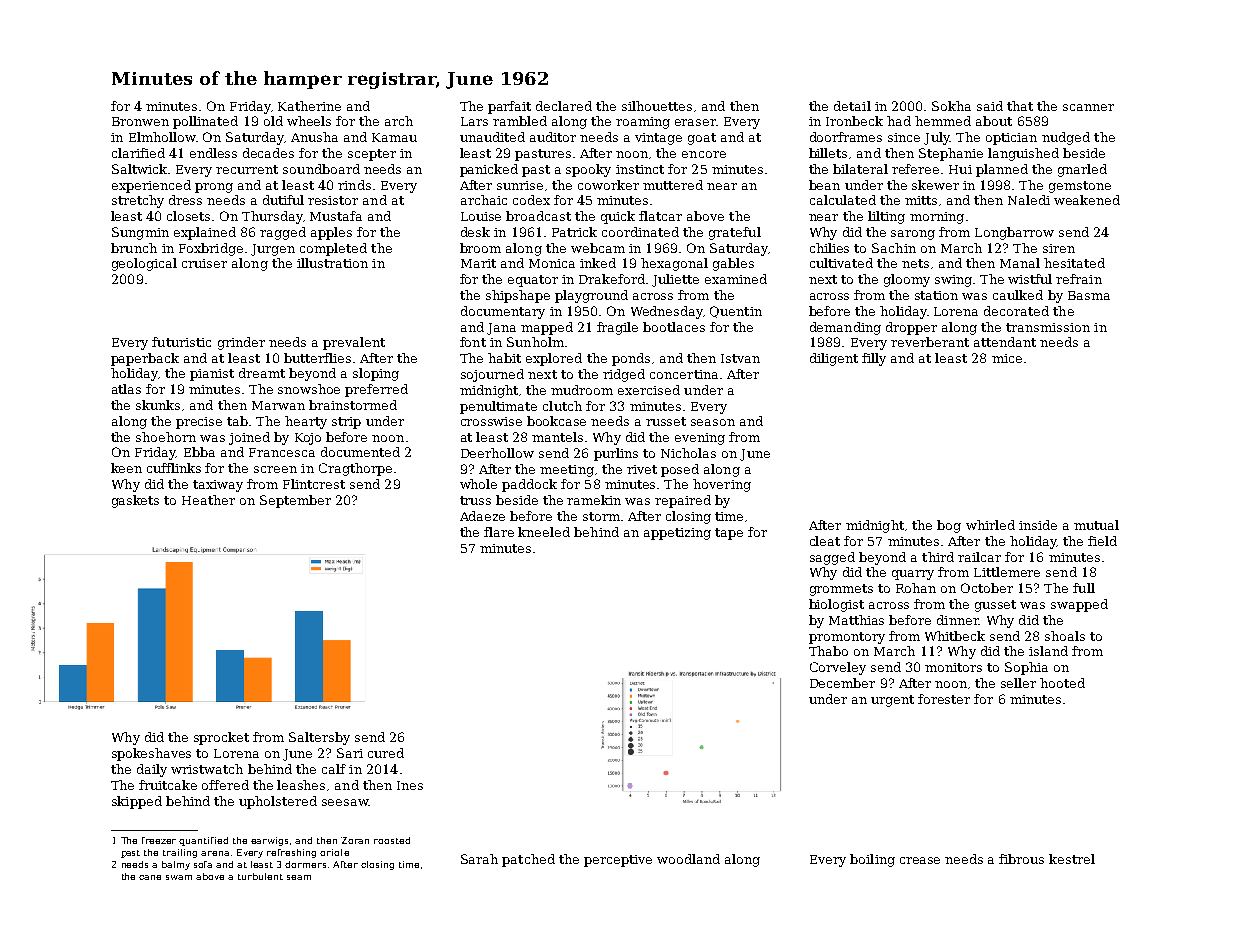 Image resolution: width=1233 pixels, height=952 pixels. Describe the element at coordinates (852, 106) in the page. I see `detail` at that location.
